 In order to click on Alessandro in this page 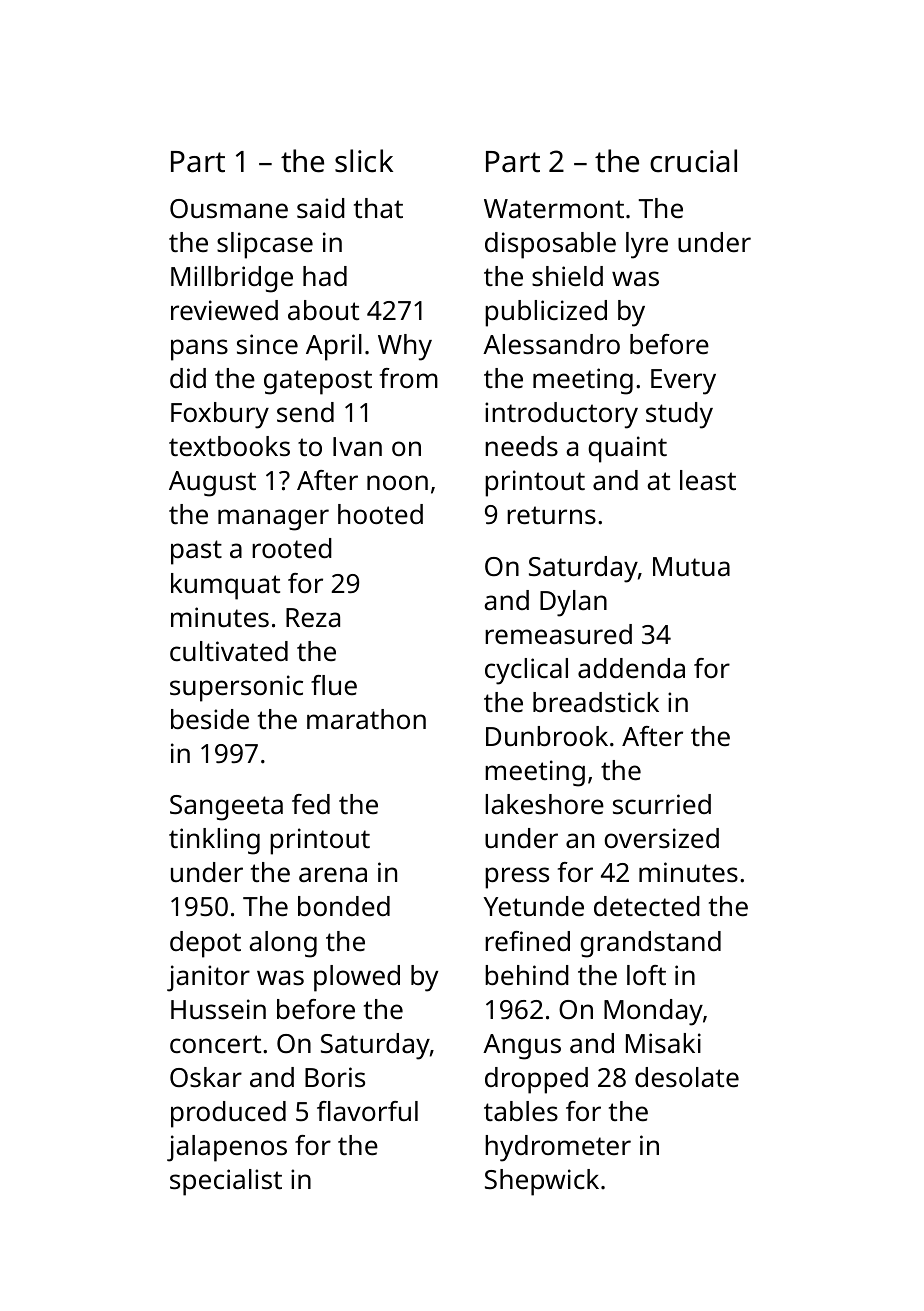, I will do `click(551, 344)`.
